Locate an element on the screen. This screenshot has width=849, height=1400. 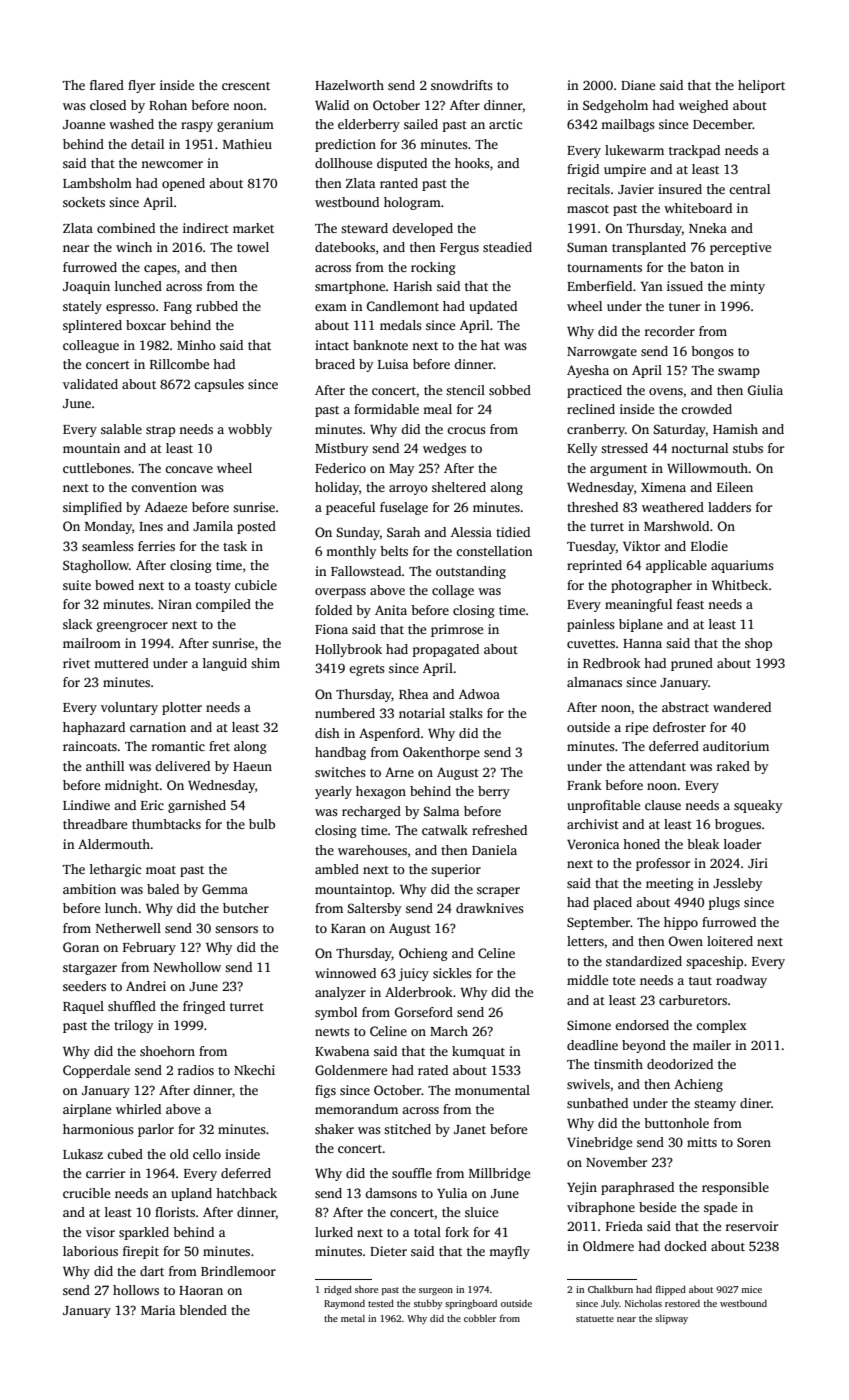
geranium is located at coordinates (245, 125).
